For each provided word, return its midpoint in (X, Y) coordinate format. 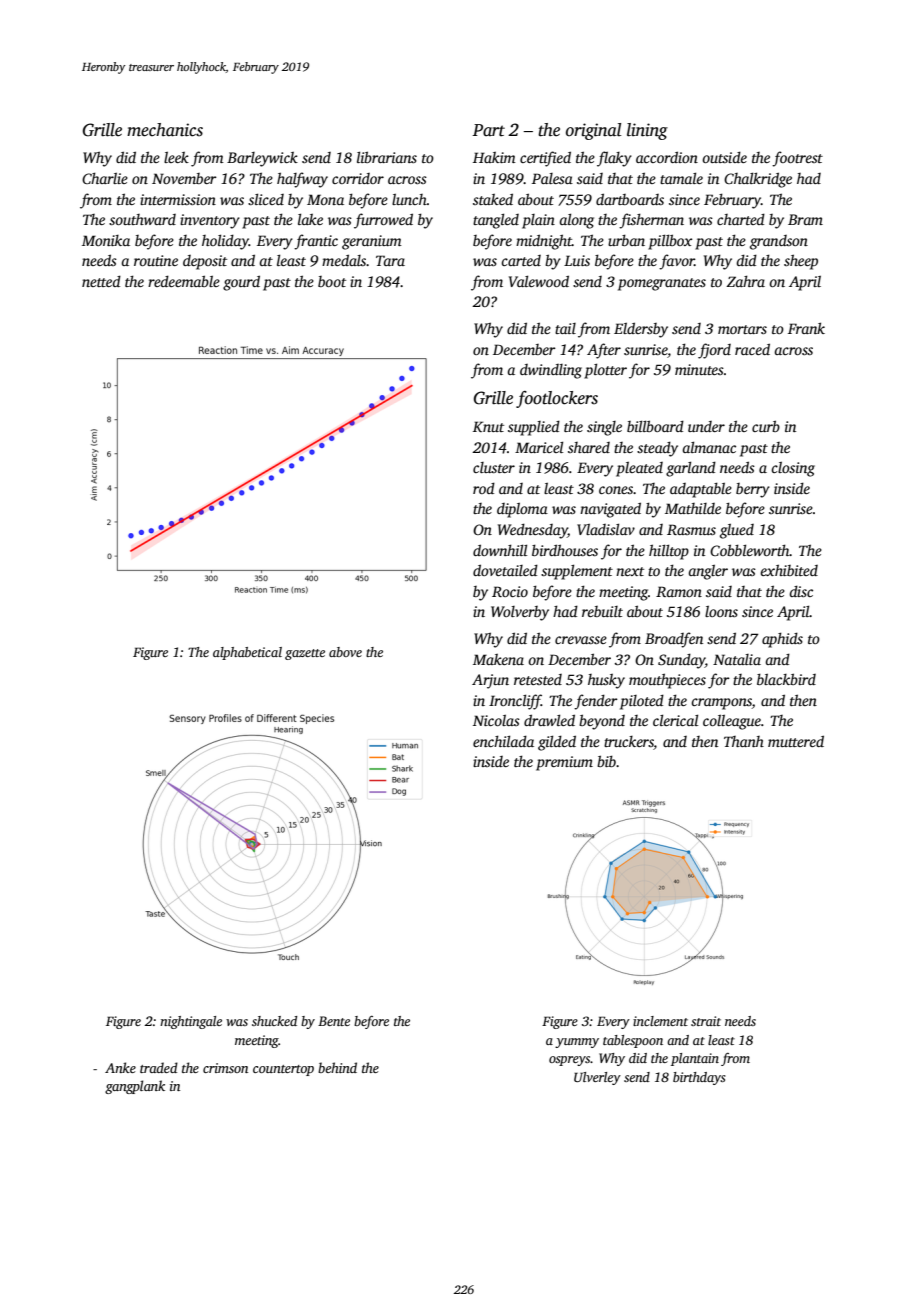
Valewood (539, 281)
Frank (806, 328)
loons (721, 611)
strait (706, 1021)
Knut (488, 426)
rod (484, 488)
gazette (305, 654)
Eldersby (641, 330)
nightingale (191, 1022)
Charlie (105, 178)
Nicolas (496, 720)
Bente (334, 1021)
